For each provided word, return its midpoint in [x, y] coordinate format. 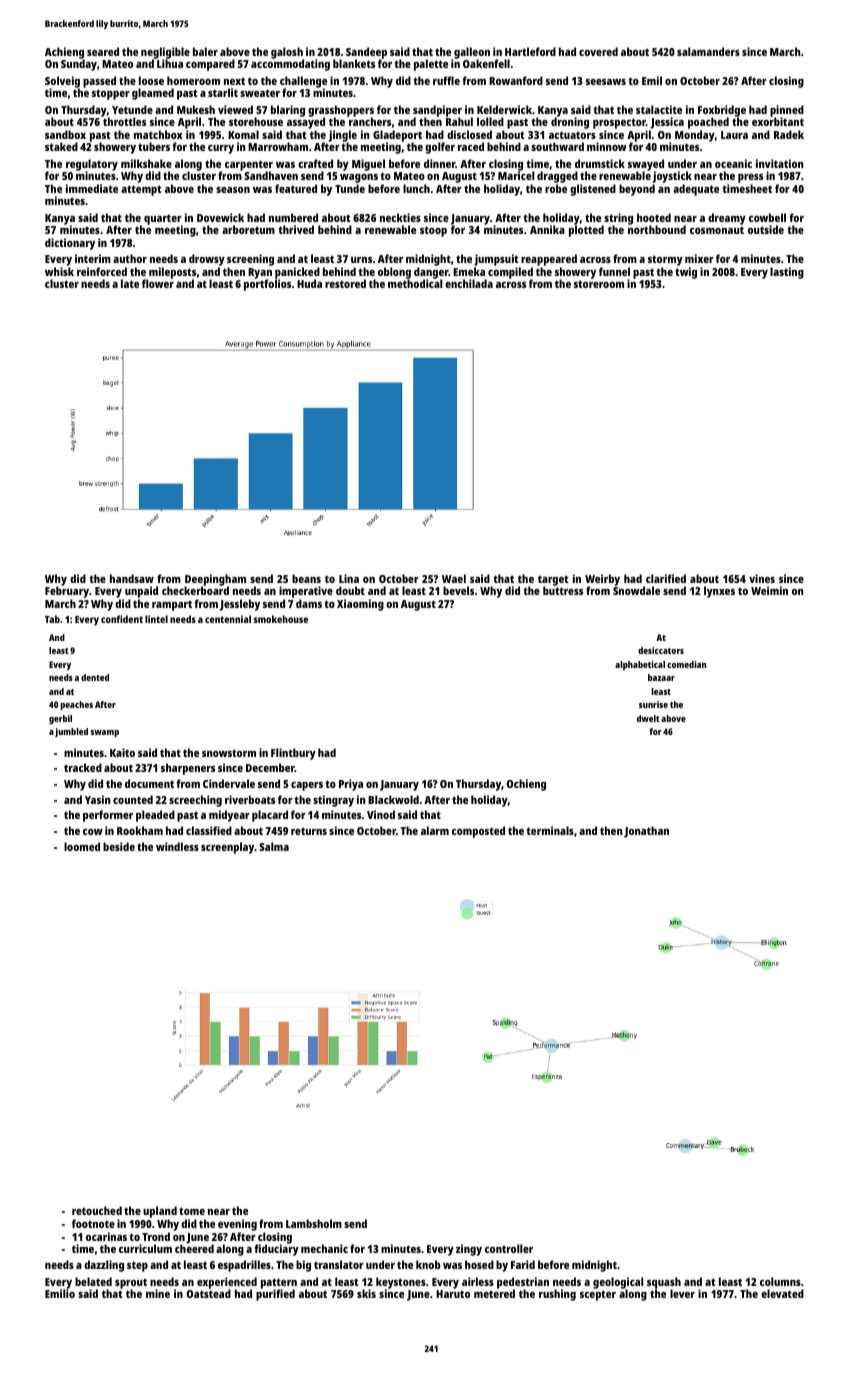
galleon [472, 53]
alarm [435, 830]
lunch [416, 188]
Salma [274, 846]
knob [428, 1264]
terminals [550, 830]
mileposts [172, 273]
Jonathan [646, 832]
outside [766, 229]
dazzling [104, 1266]
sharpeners [188, 769]
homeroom [193, 80]
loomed [82, 846]
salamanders [708, 51]
